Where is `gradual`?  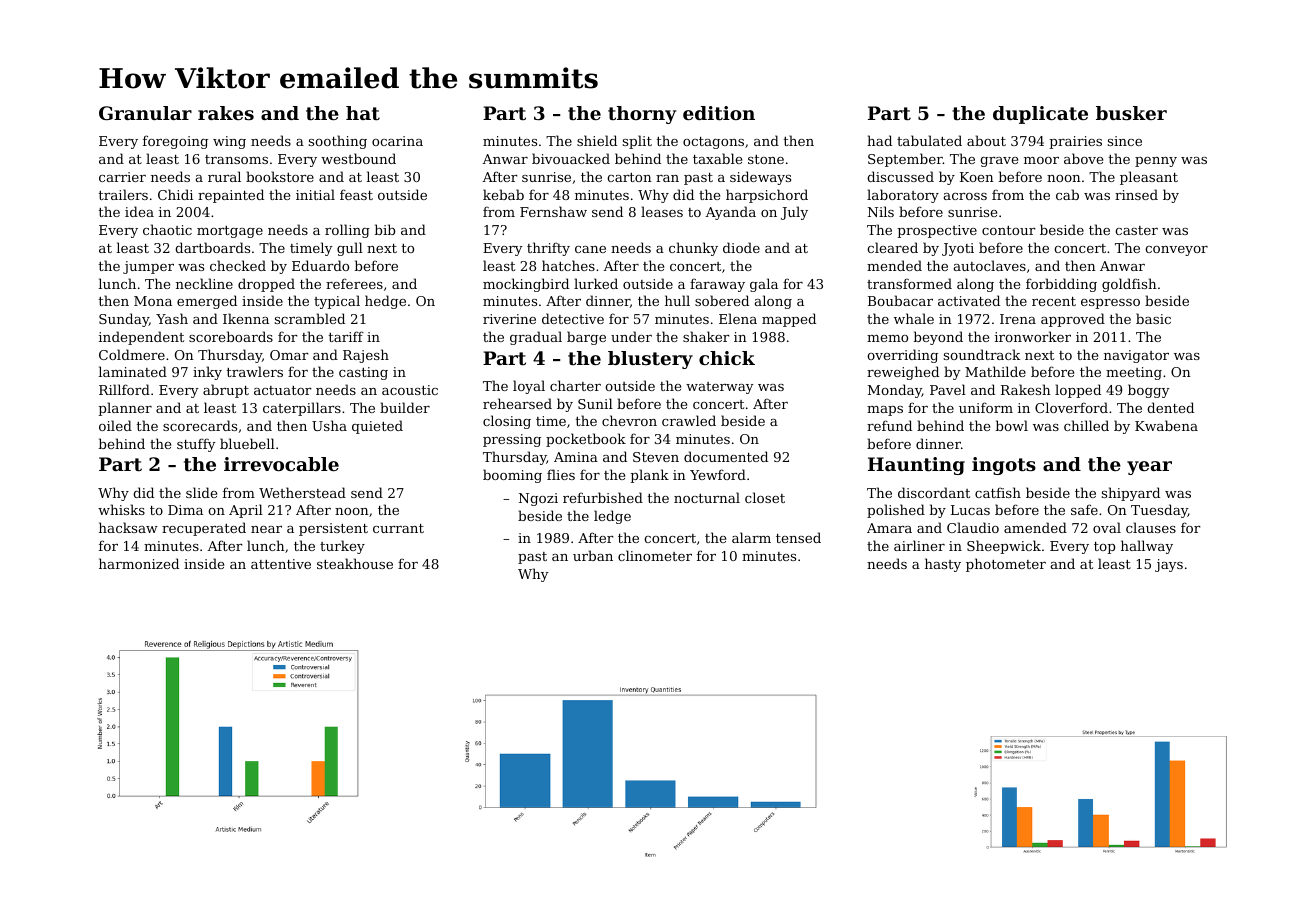 gradual is located at coordinates (536, 338).
